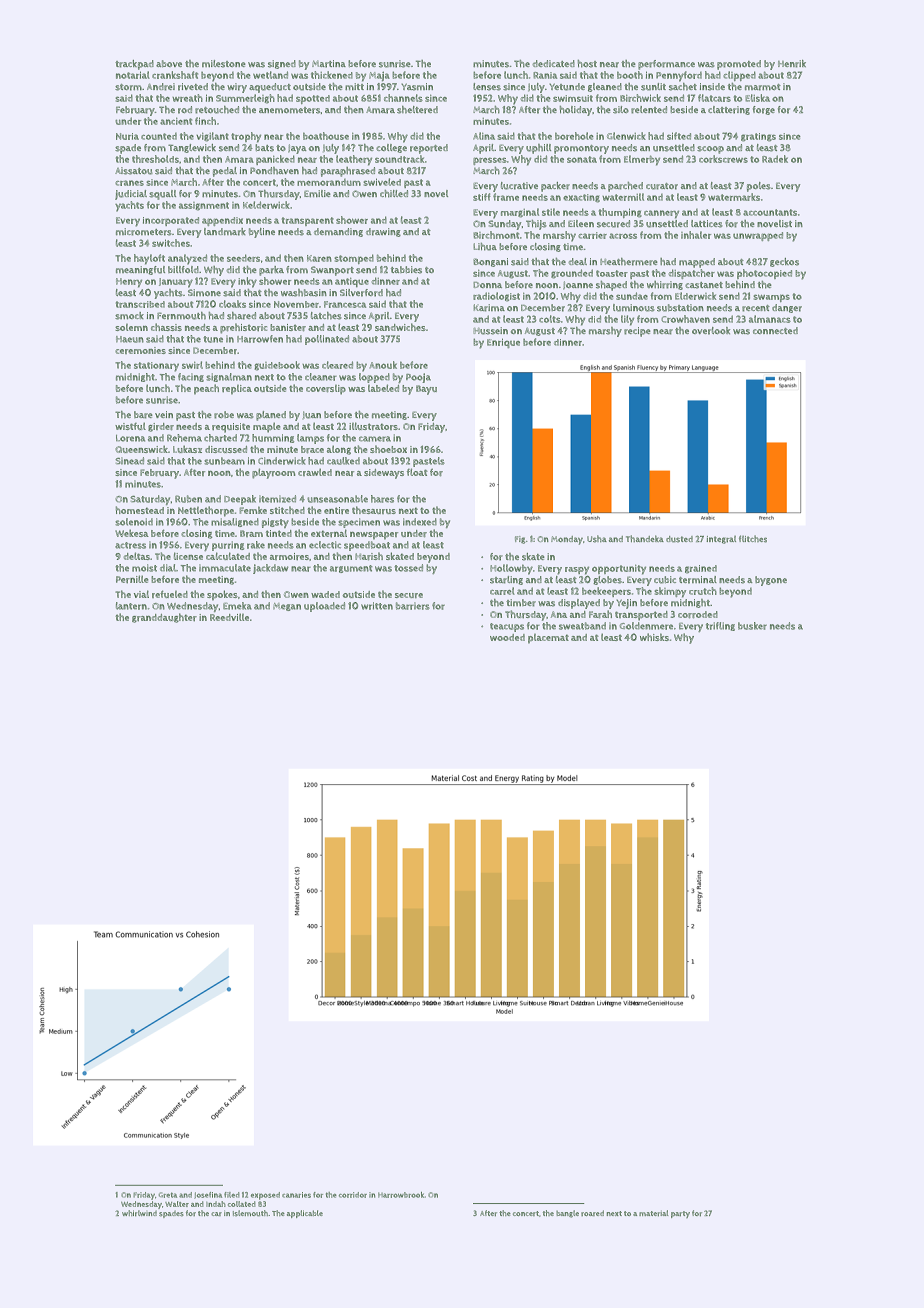 Image resolution: width=924 pixels, height=1308 pixels. I want to click on Reedville, so click(229, 617).
